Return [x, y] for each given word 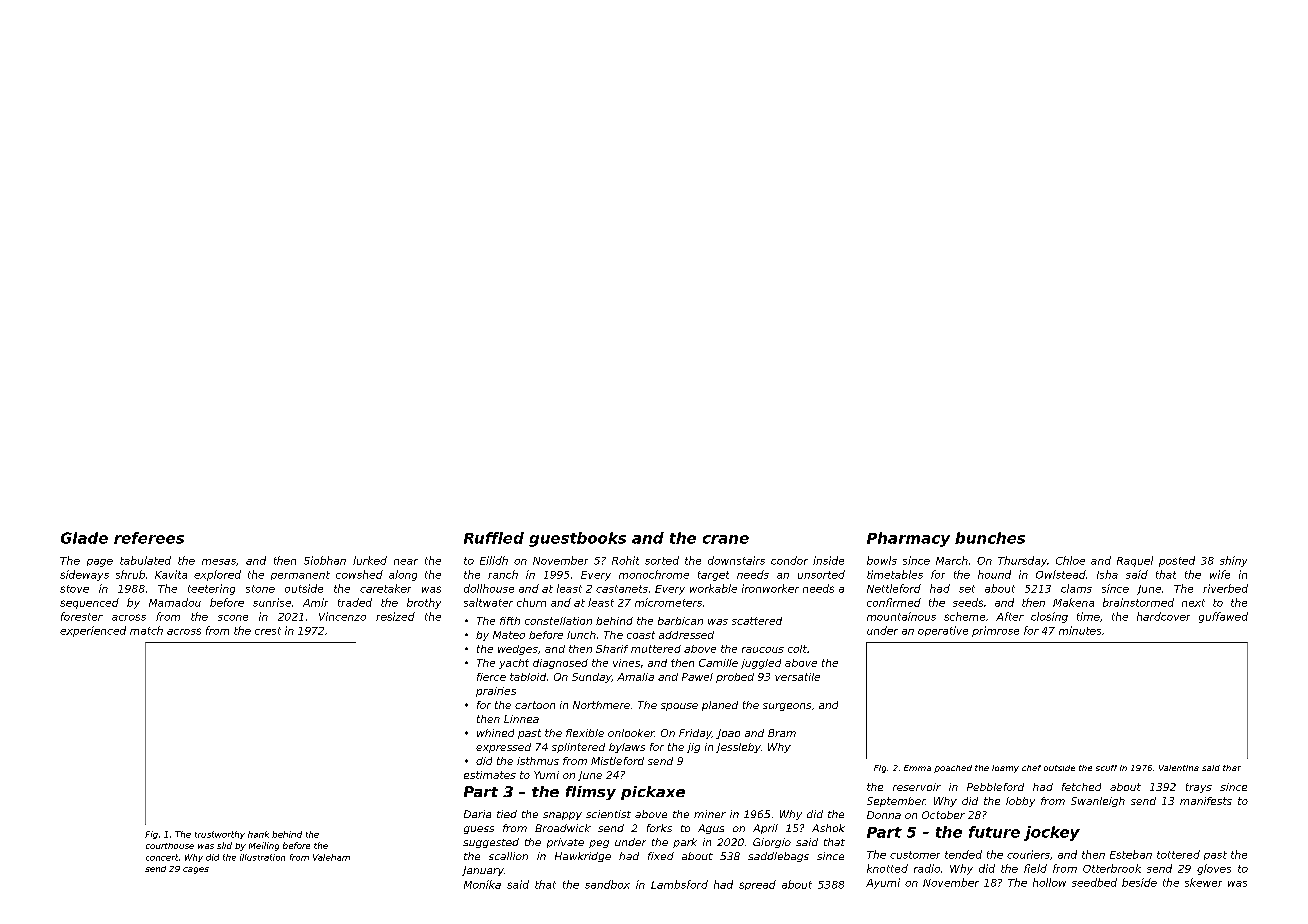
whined [495, 733]
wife [1220, 574]
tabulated [145, 560]
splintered [578, 748]
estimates [490, 775]
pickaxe [653, 793]
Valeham [331, 857]
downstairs [736, 560]
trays [1199, 788]
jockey [1052, 833]
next [1193, 603]
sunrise [272, 602]
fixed [661, 856]
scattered [757, 621]
